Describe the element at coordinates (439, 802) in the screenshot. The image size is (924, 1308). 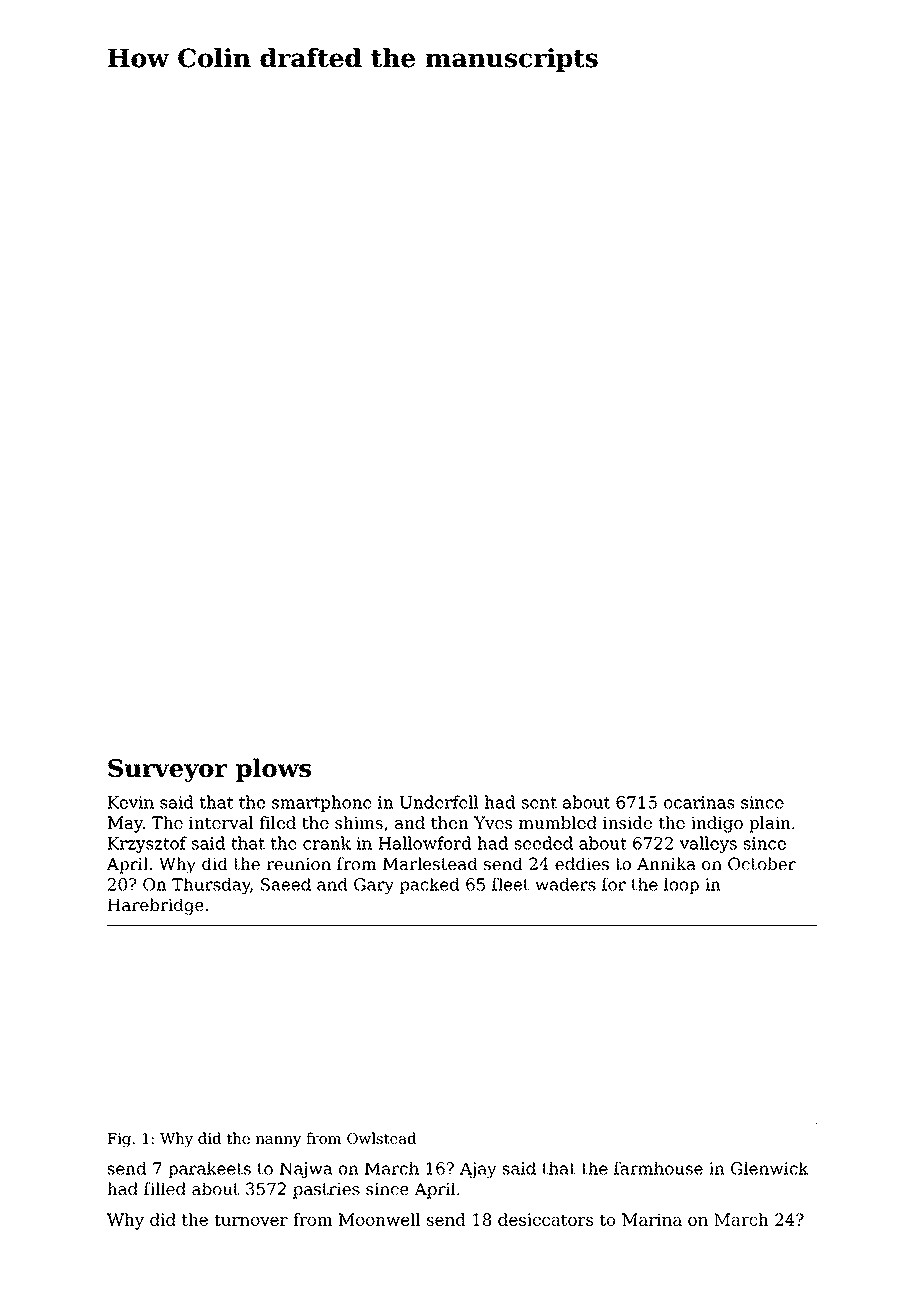
I see `Underfell` at that location.
